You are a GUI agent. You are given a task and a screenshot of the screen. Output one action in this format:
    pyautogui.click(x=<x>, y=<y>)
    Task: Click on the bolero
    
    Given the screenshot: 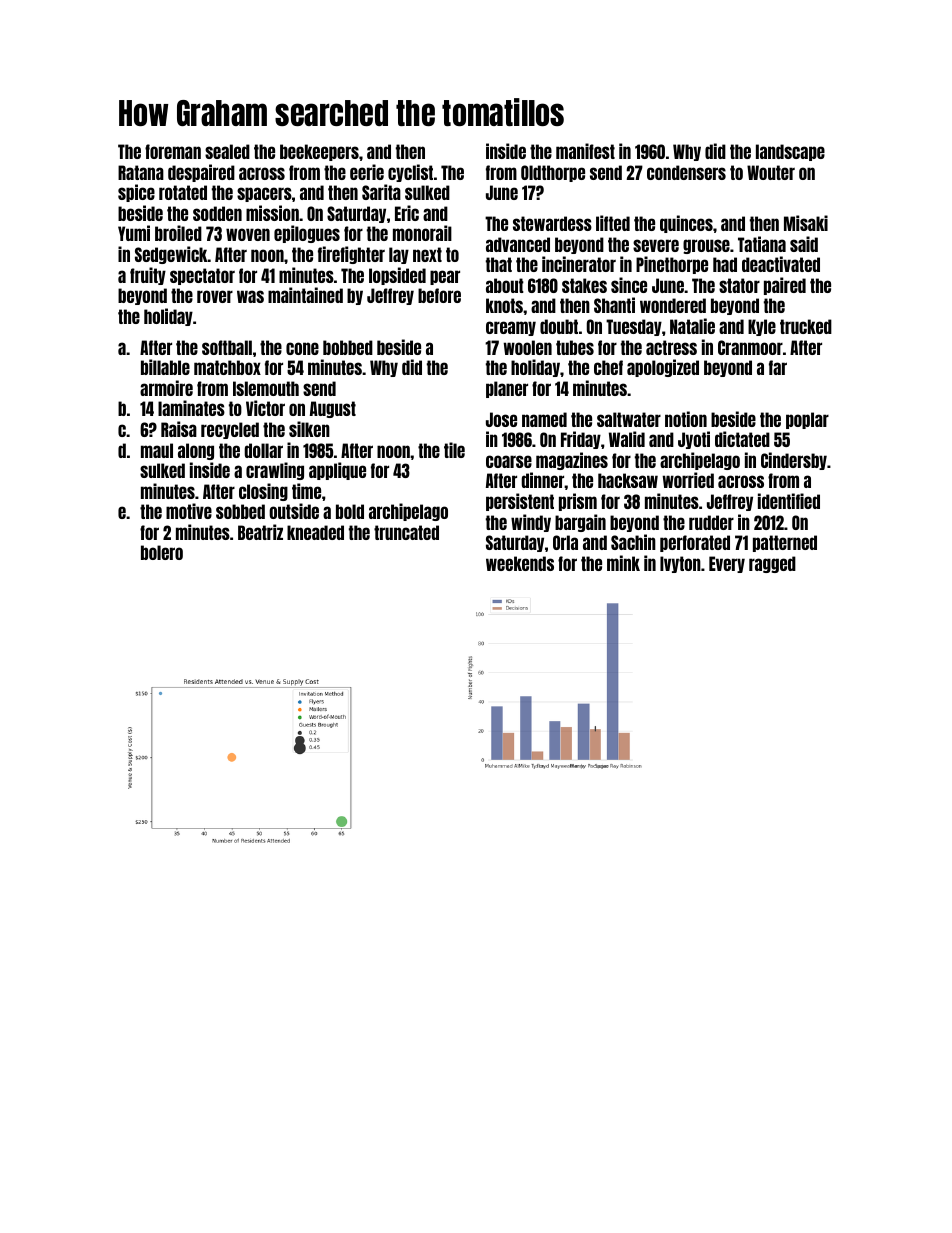 What is the action you would take?
    pyautogui.click(x=162, y=552)
